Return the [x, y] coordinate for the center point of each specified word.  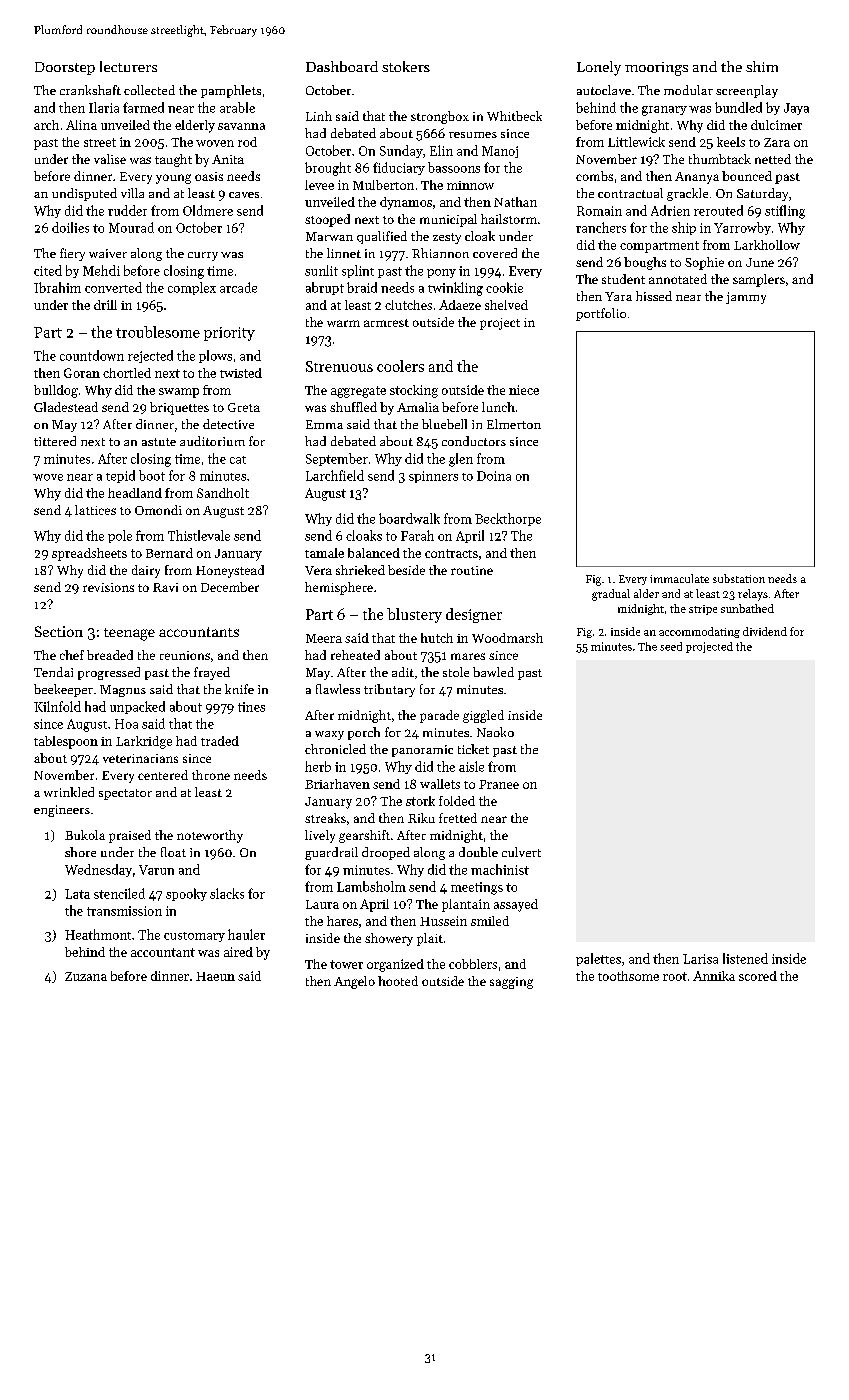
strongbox [440, 117]
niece [524, 390]
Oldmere [208, 210]
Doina [494, 476]
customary [194, 937]
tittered [55, 441]
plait [430, 939]
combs [594, 176]
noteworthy [210, 836]
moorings [656, 69]
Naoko [495, 732]
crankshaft [90, 90]
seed [671, 646]
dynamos [406, 203]
